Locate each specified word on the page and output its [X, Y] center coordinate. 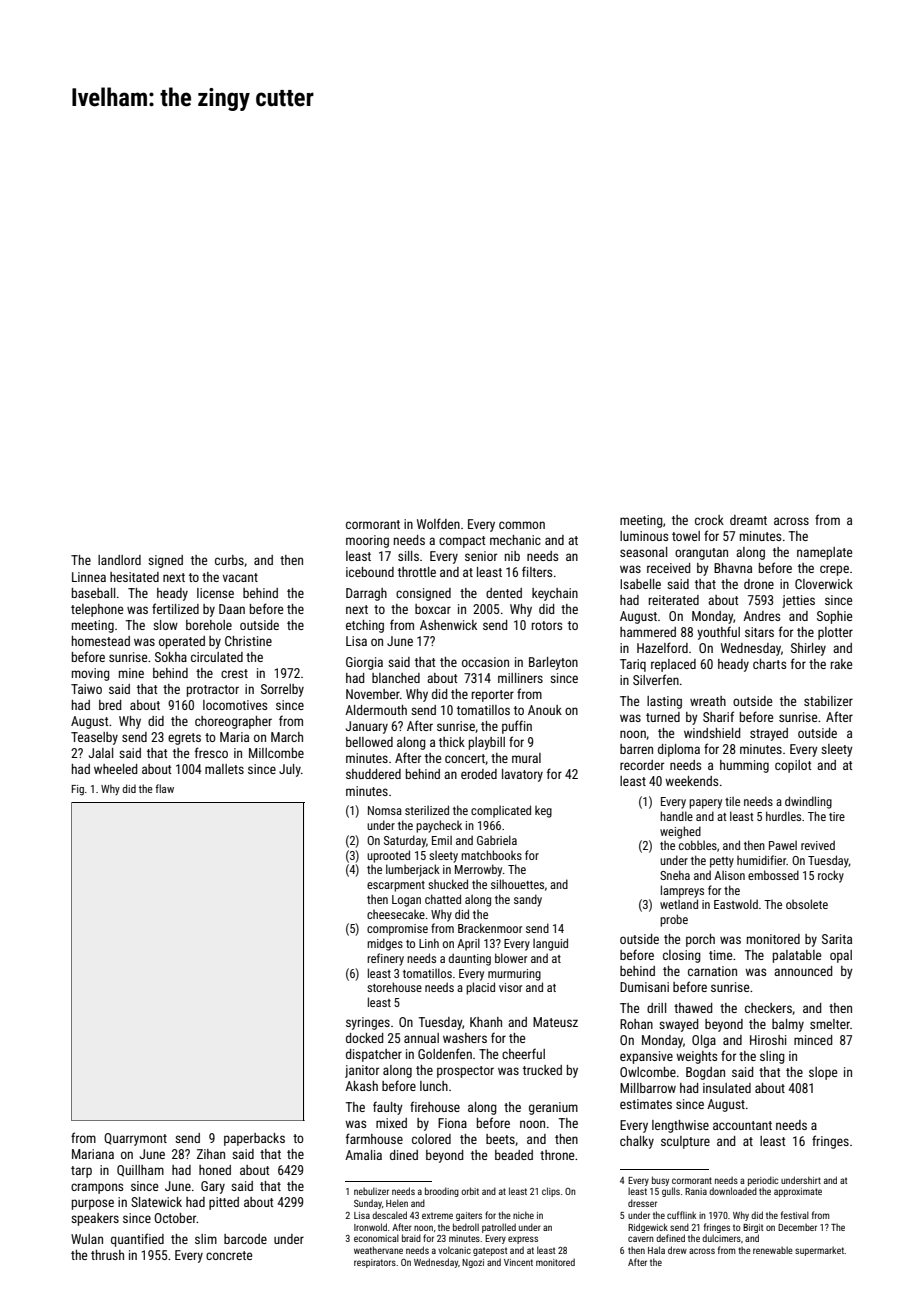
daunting [470, 959]
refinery [385, 959]
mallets [224, 769]
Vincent [518, 1262]
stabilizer [828, 701]
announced [803, 971]
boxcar [433, 609]
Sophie [834, 617]
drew [677, 1250]
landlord [119, 560]
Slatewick [156, 1202]
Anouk [545, 710]
